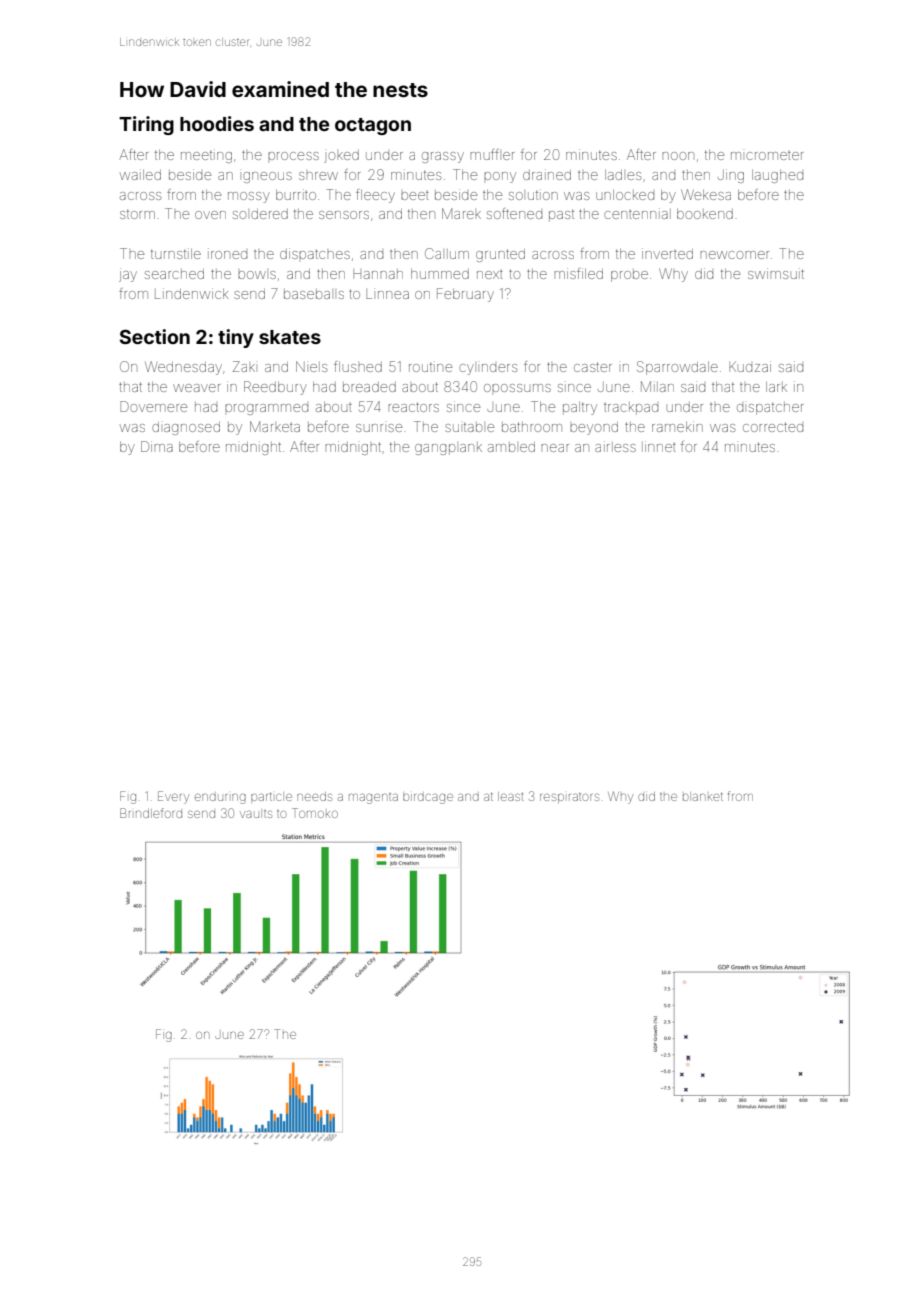 This image has height=1308, width=924. What do you see at coordinates (275, 426) in the image?
I see `Marketa` at bounding box center [275, 426].
